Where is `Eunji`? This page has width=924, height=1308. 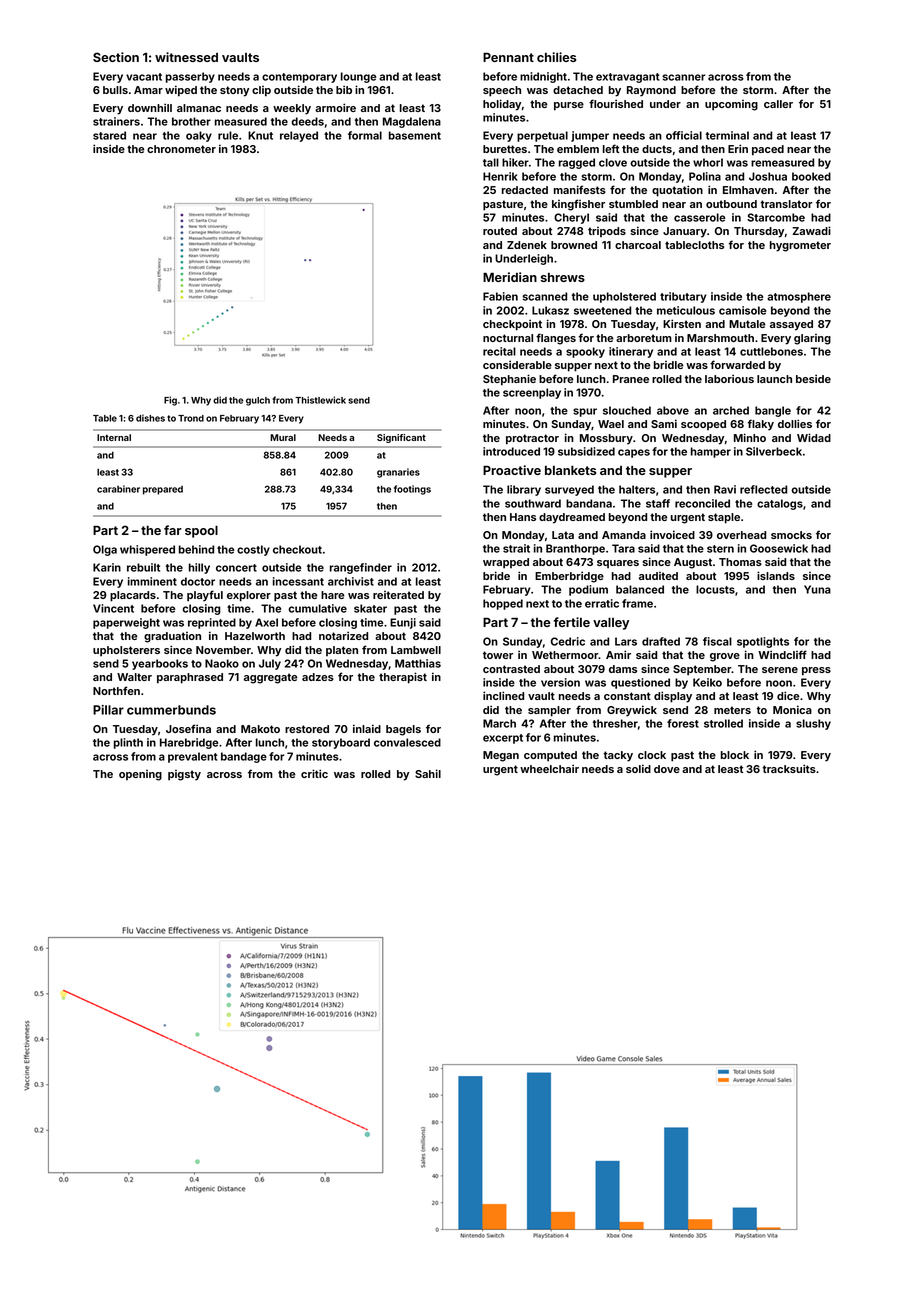
Eunji is located at coordinates (403, 623).
